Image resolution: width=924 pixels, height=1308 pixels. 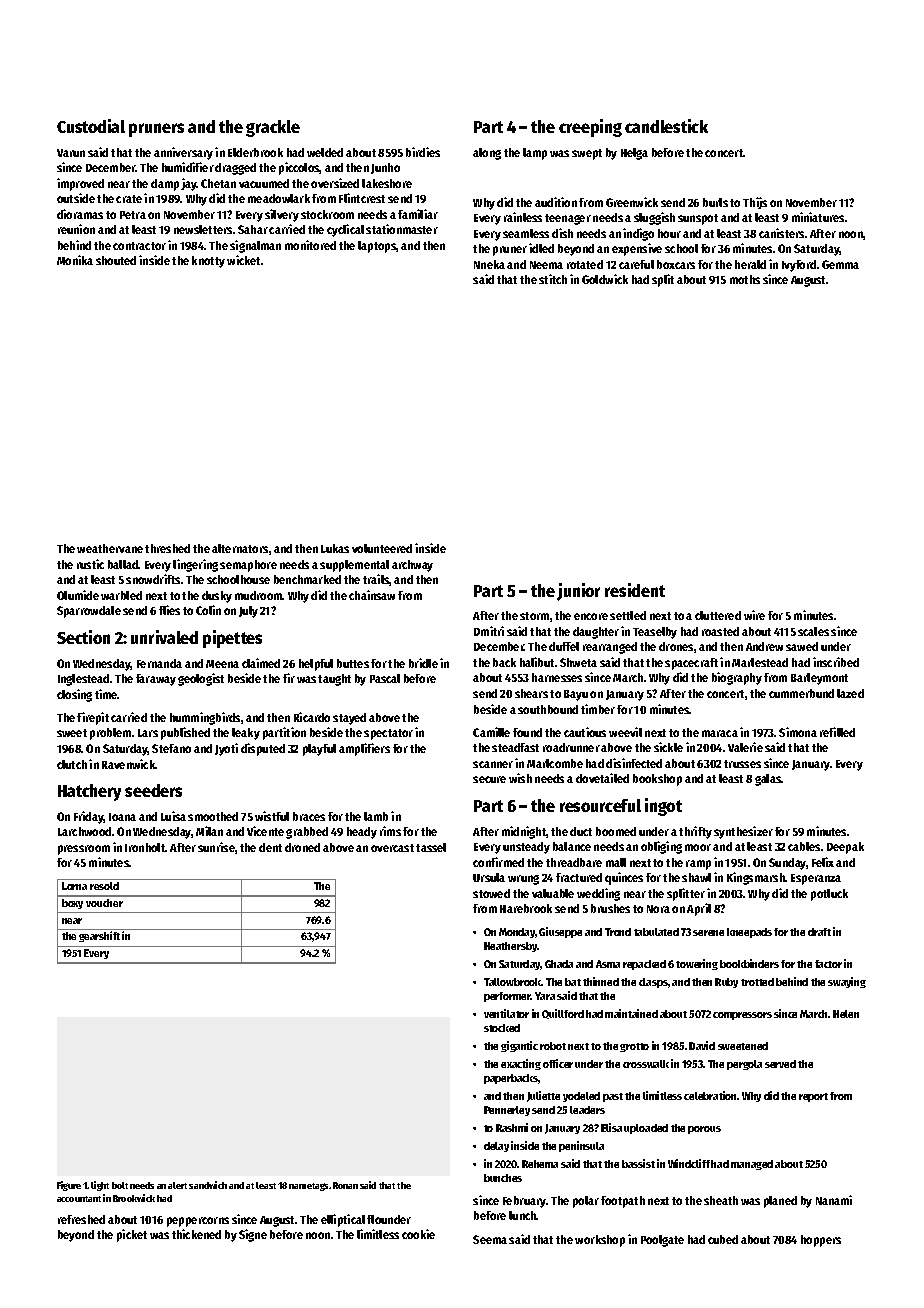 I want to click on rotated, so click(x=585, y=264).
